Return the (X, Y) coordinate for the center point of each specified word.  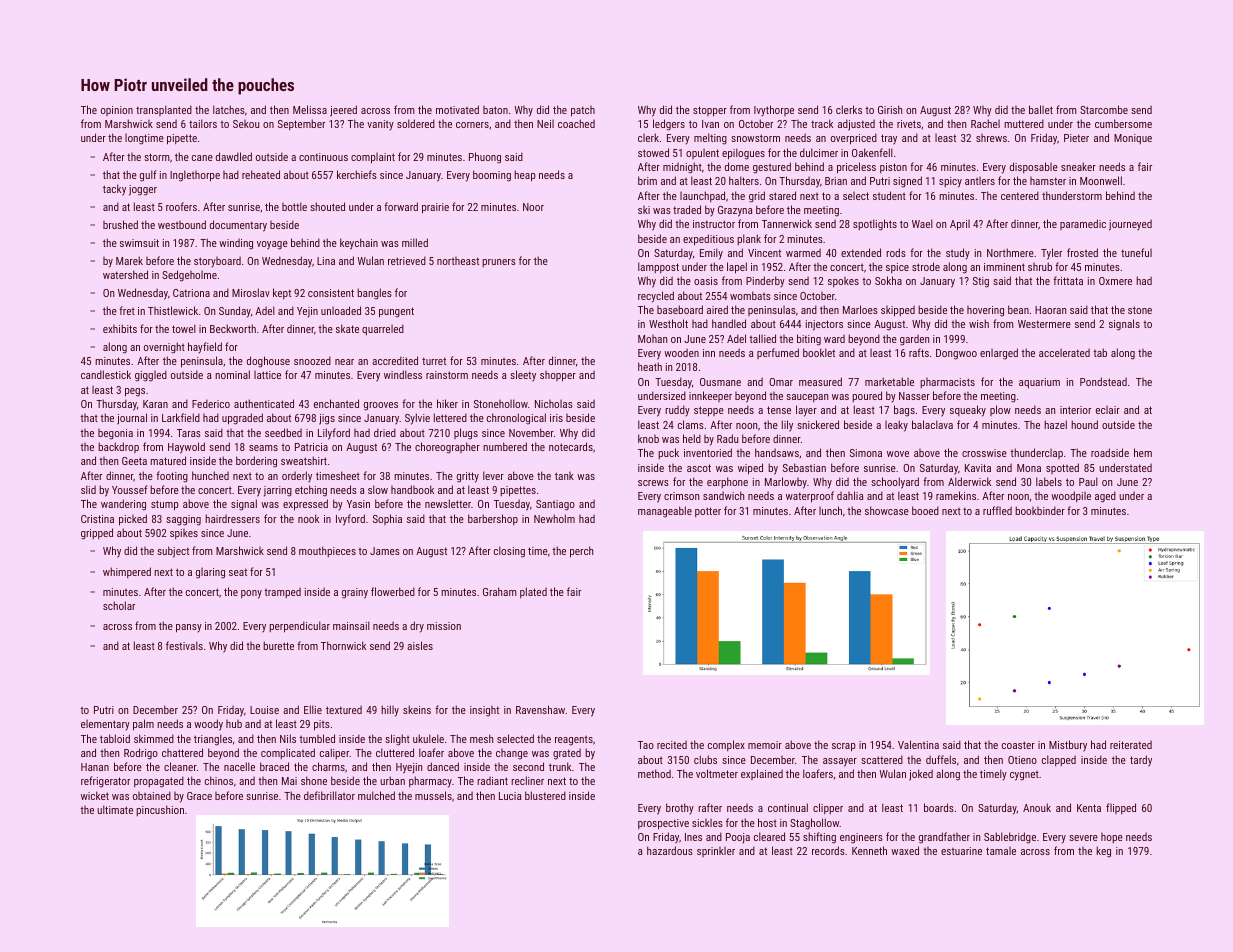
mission (444, 626)
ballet (1041, 109)
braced (274, 766)
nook (308, 518)
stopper (710, 111)
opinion (117, 111)
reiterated (1131, 744)
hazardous (670, 850)
